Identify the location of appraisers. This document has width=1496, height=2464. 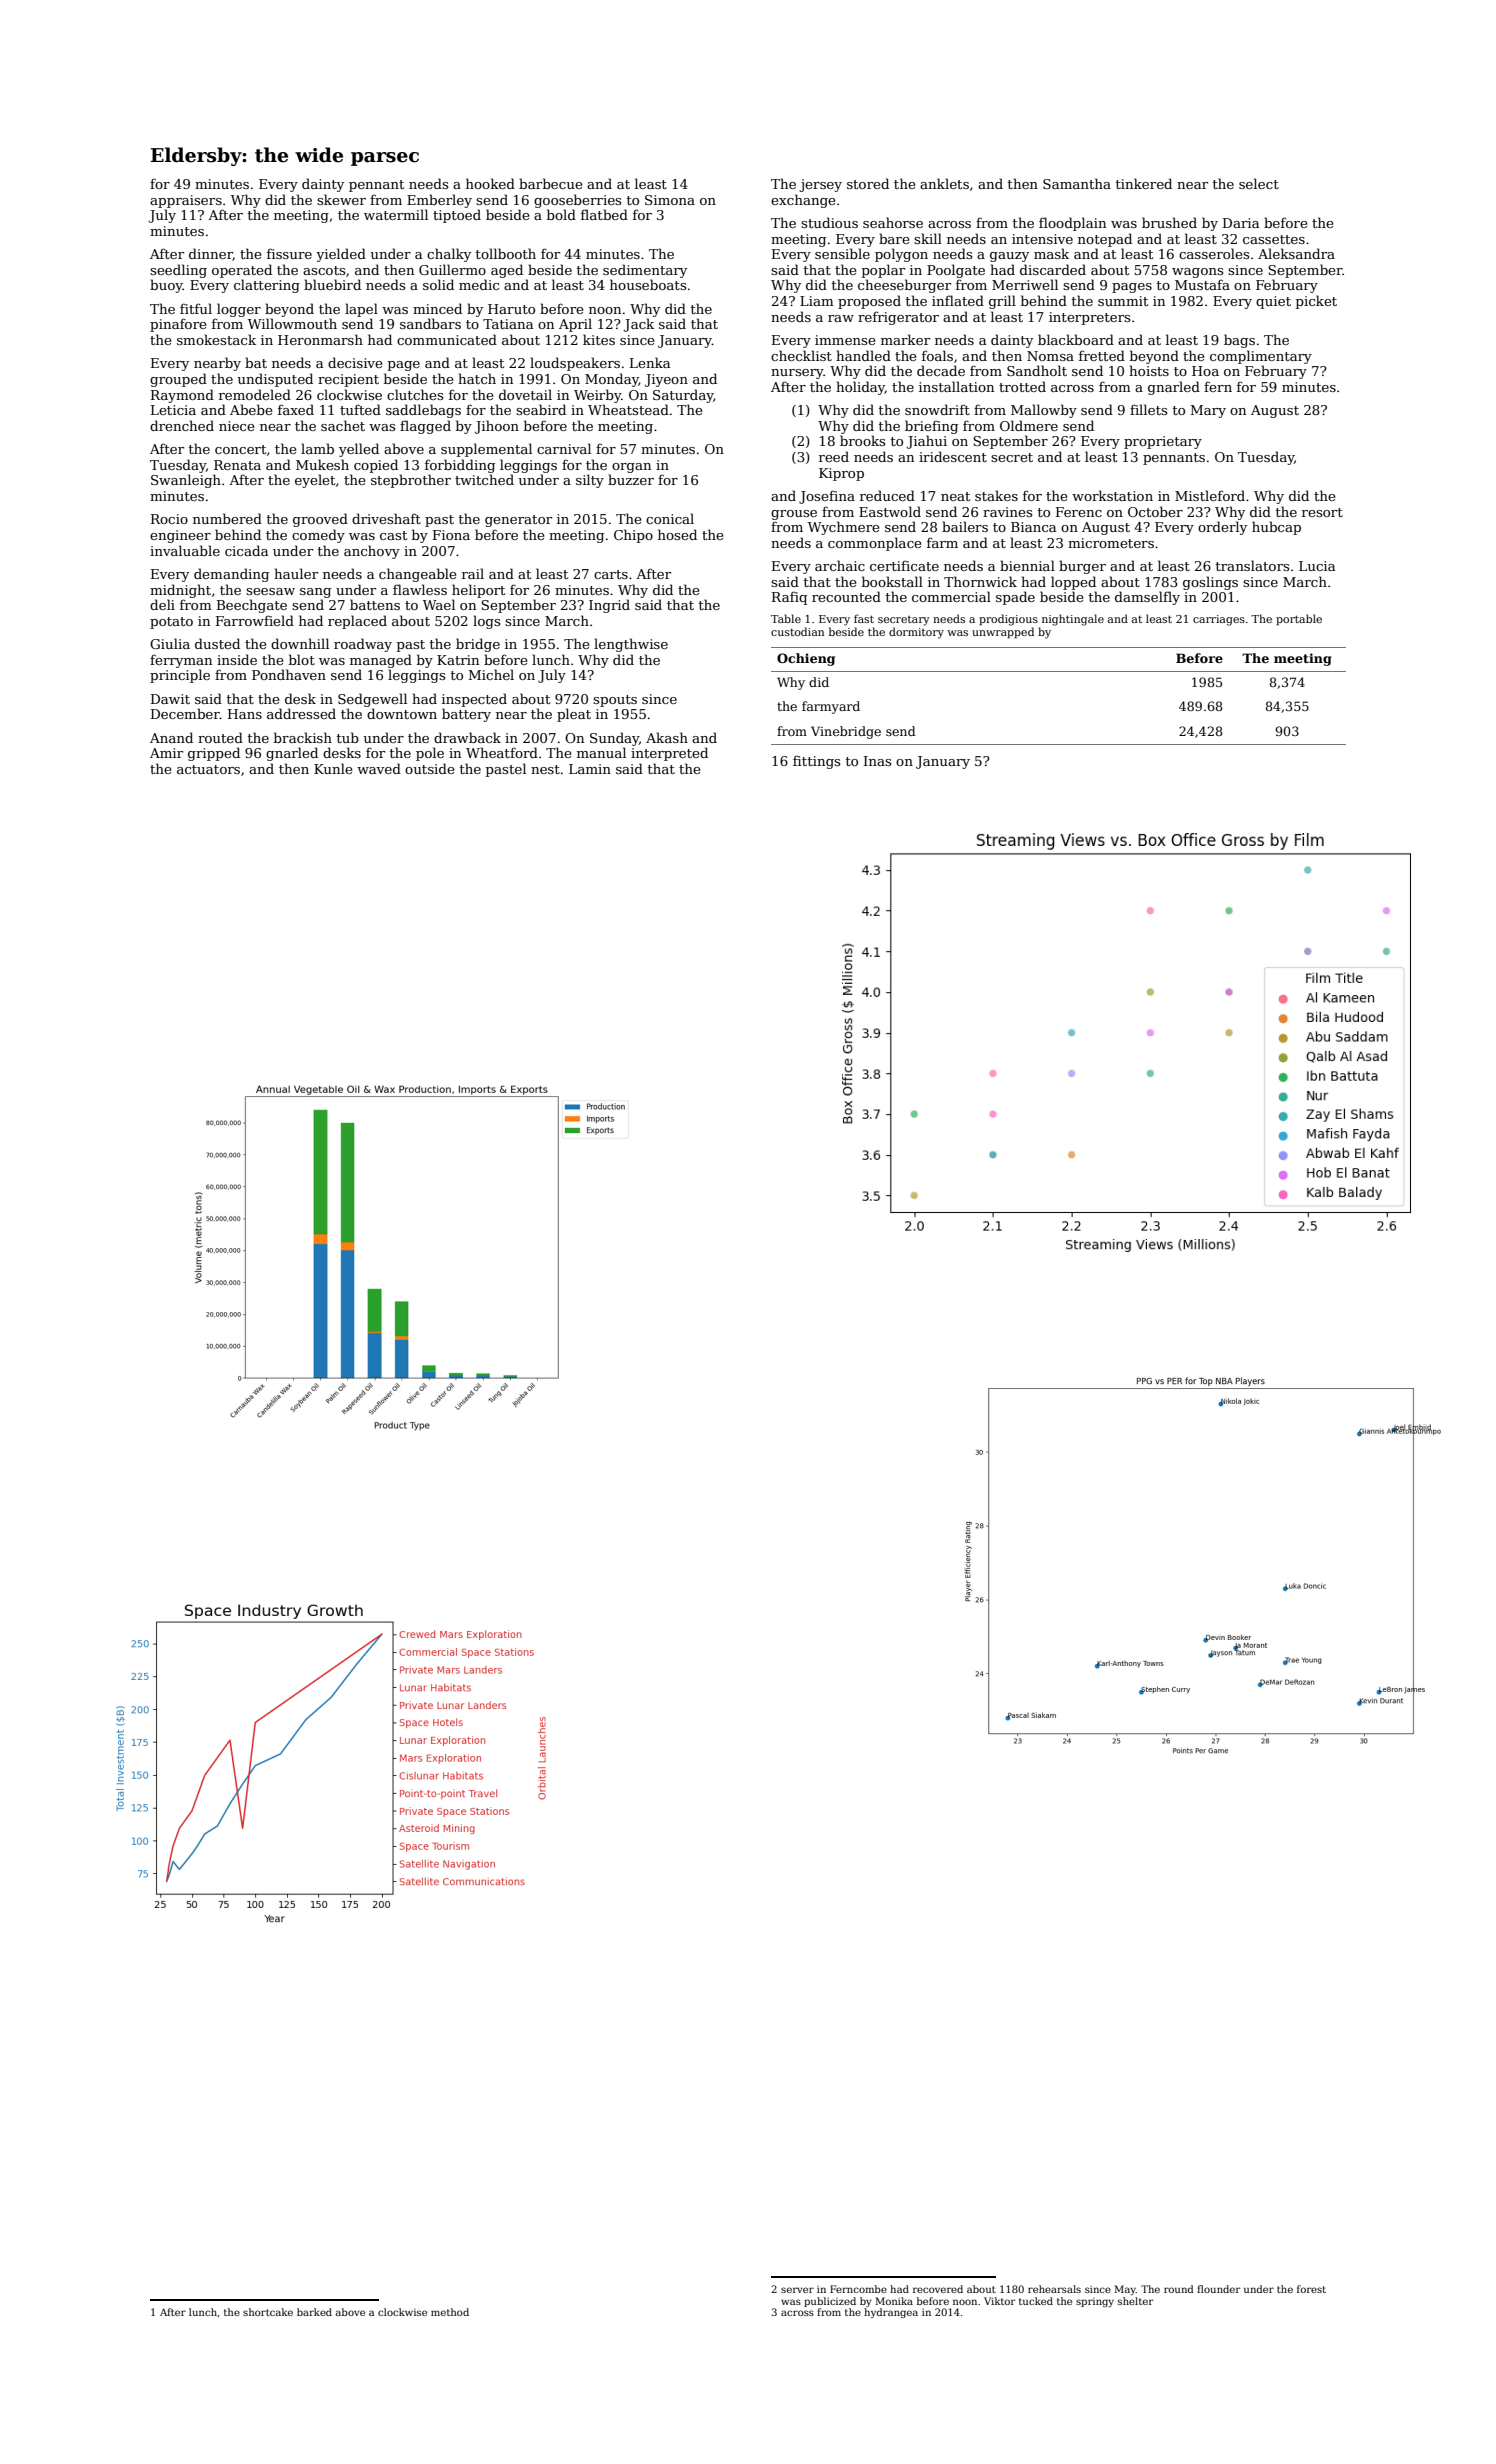
(186, 201).
